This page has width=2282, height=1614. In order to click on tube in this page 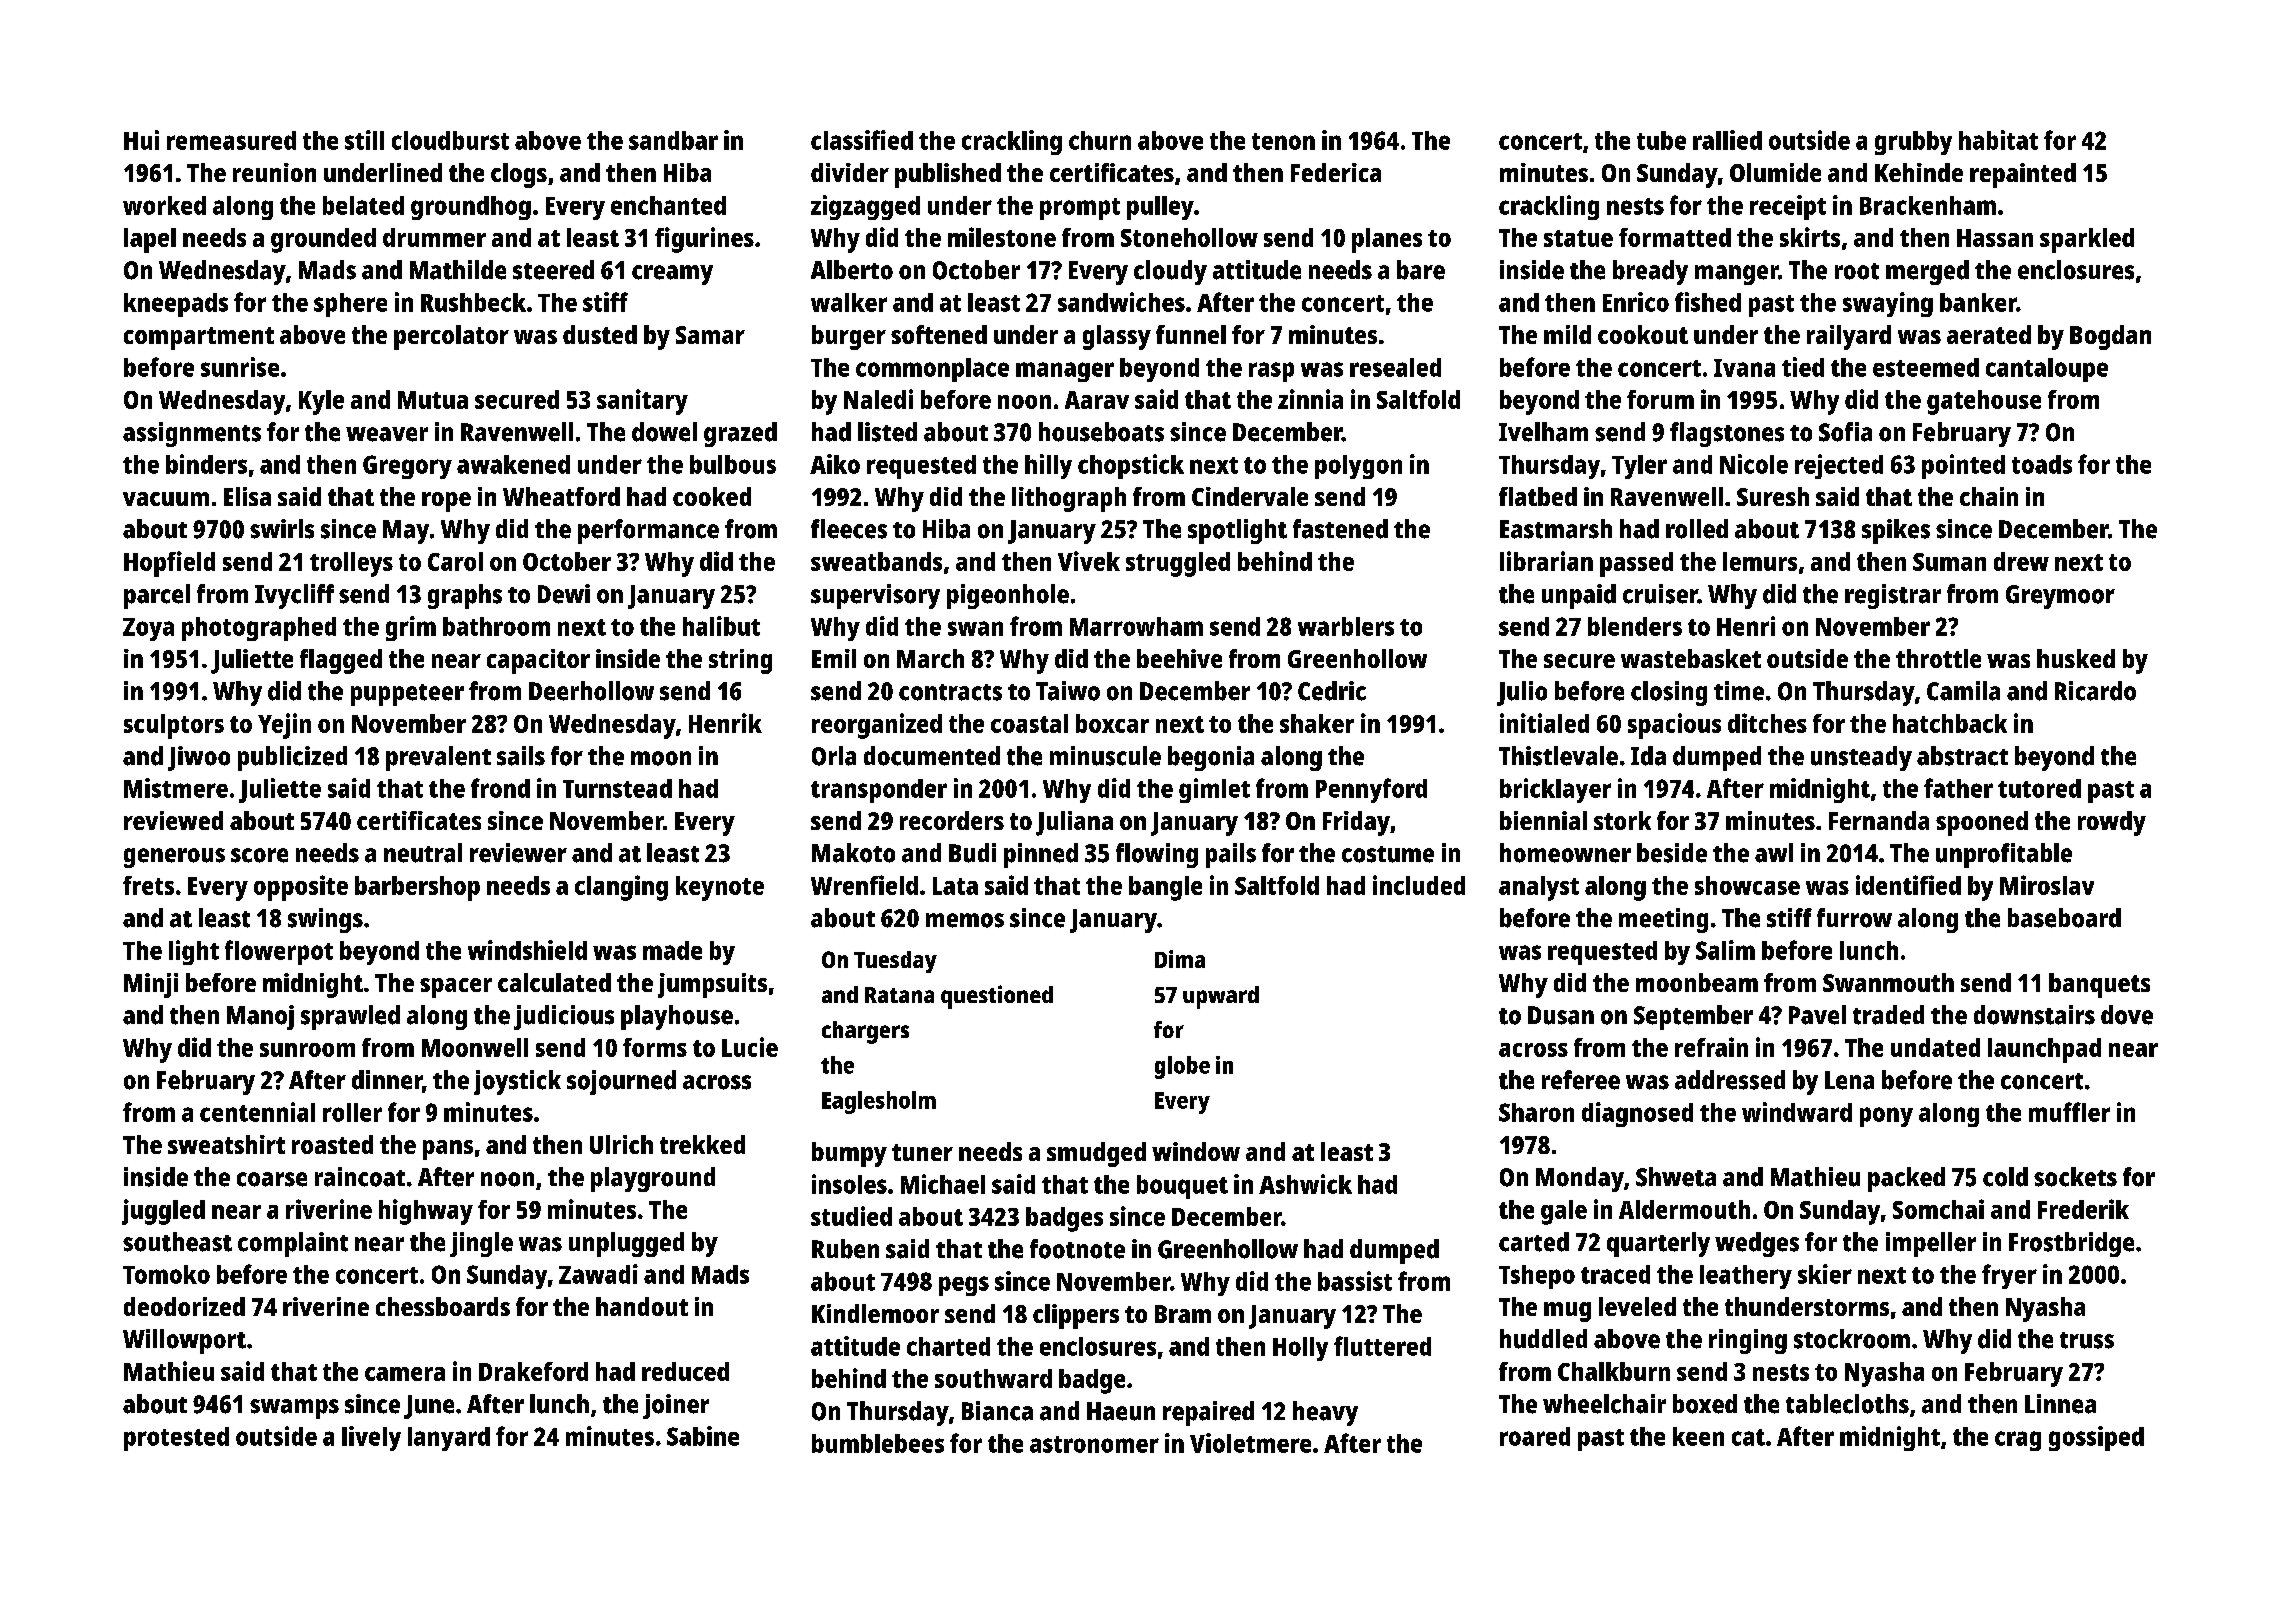, I will do `click(1661, 140)`.
